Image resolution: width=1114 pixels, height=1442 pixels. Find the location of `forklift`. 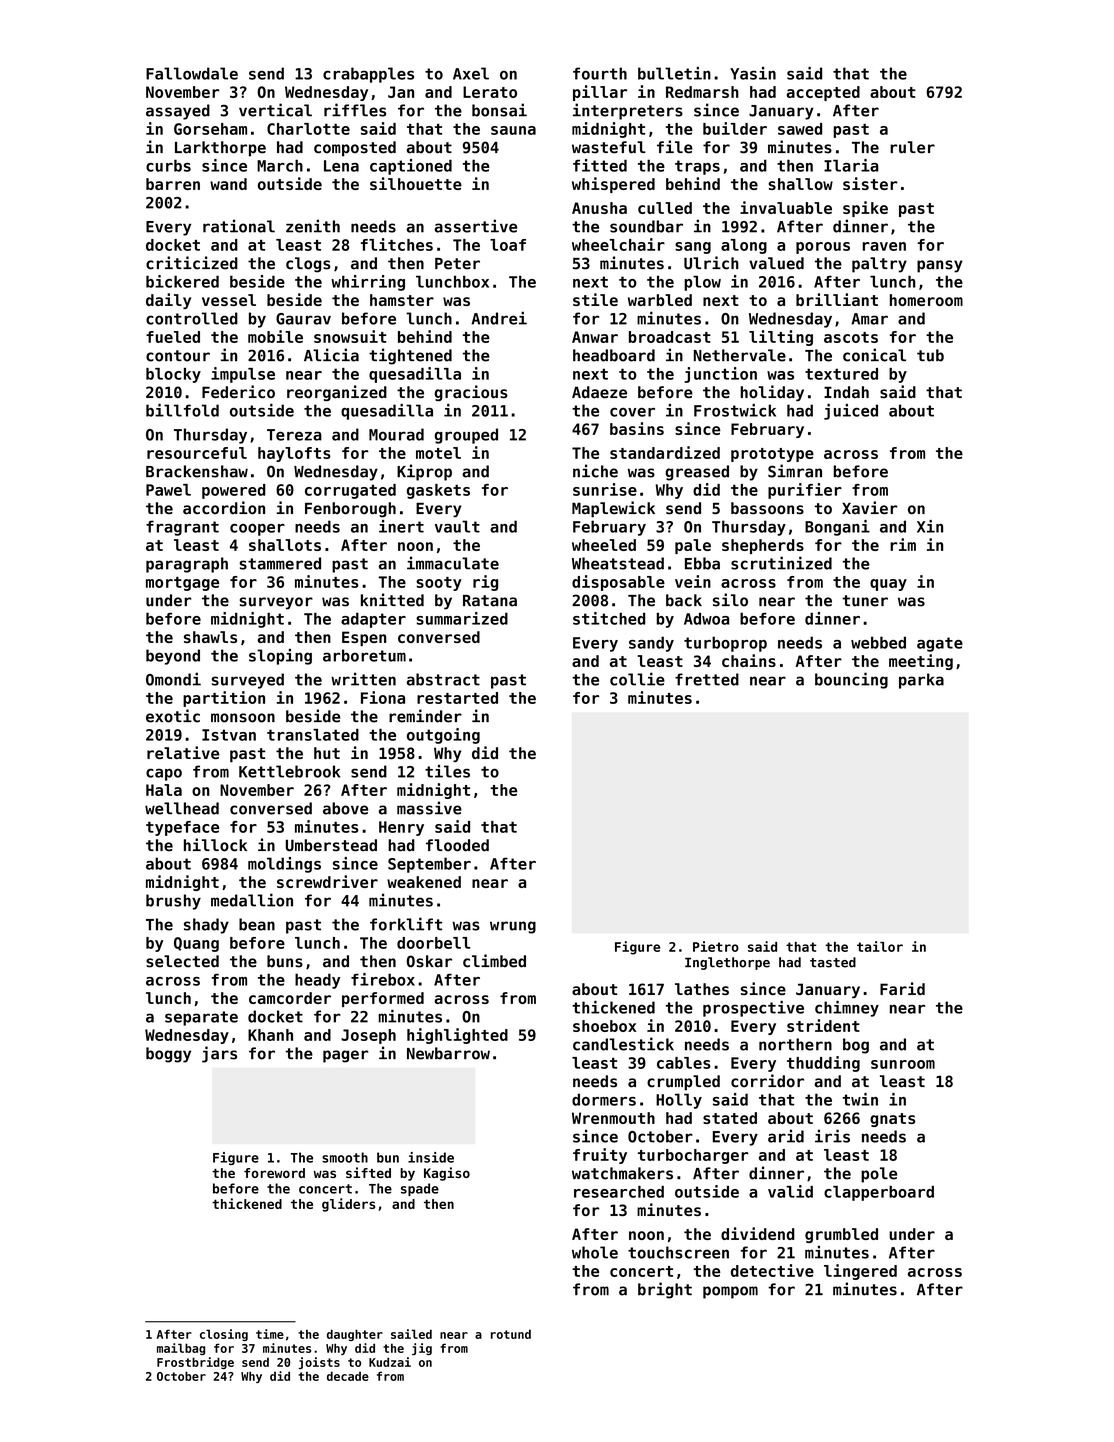

forklift is located at coordinates (406, 924).
